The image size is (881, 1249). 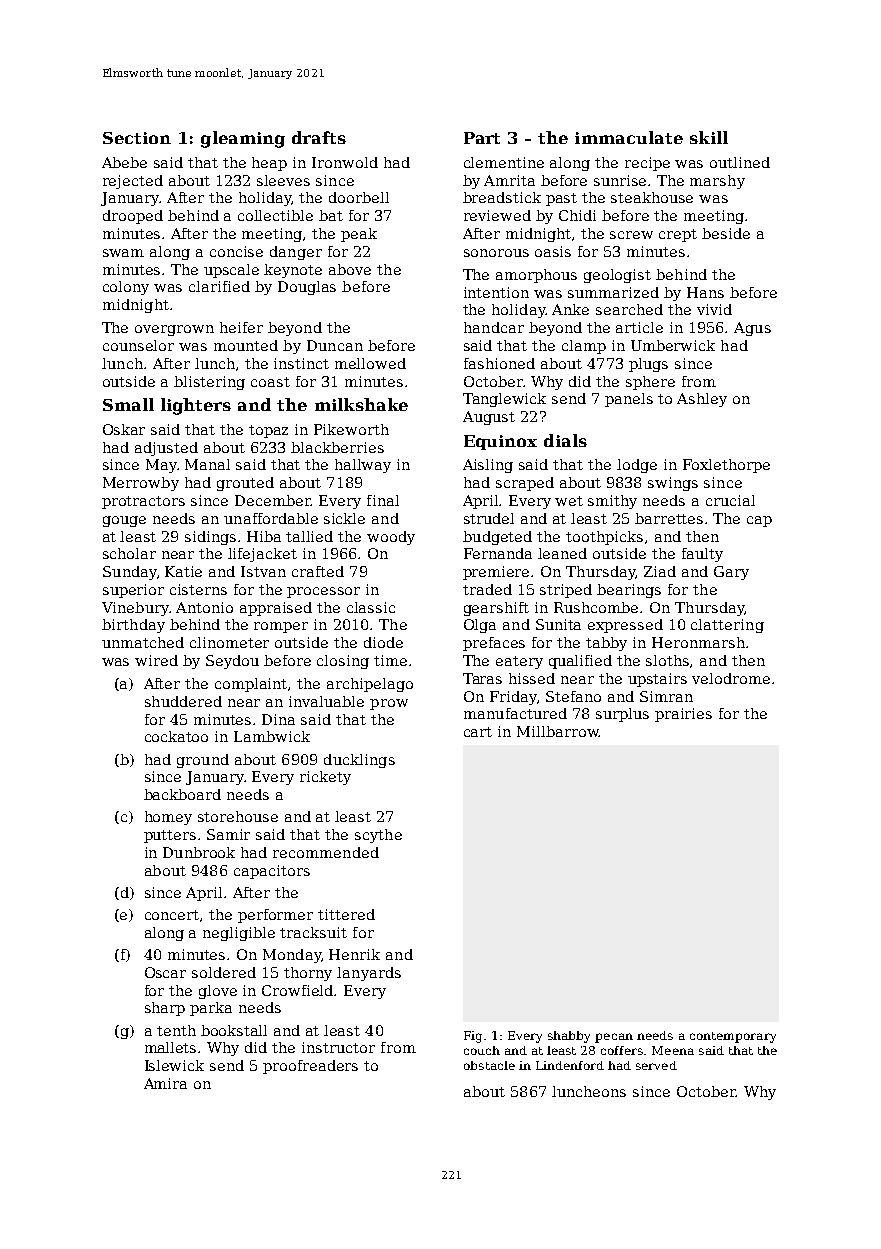 What do you see at coordinates (369, 974) in the image?
I see `lanyards` at bounding box center [369, 974].
